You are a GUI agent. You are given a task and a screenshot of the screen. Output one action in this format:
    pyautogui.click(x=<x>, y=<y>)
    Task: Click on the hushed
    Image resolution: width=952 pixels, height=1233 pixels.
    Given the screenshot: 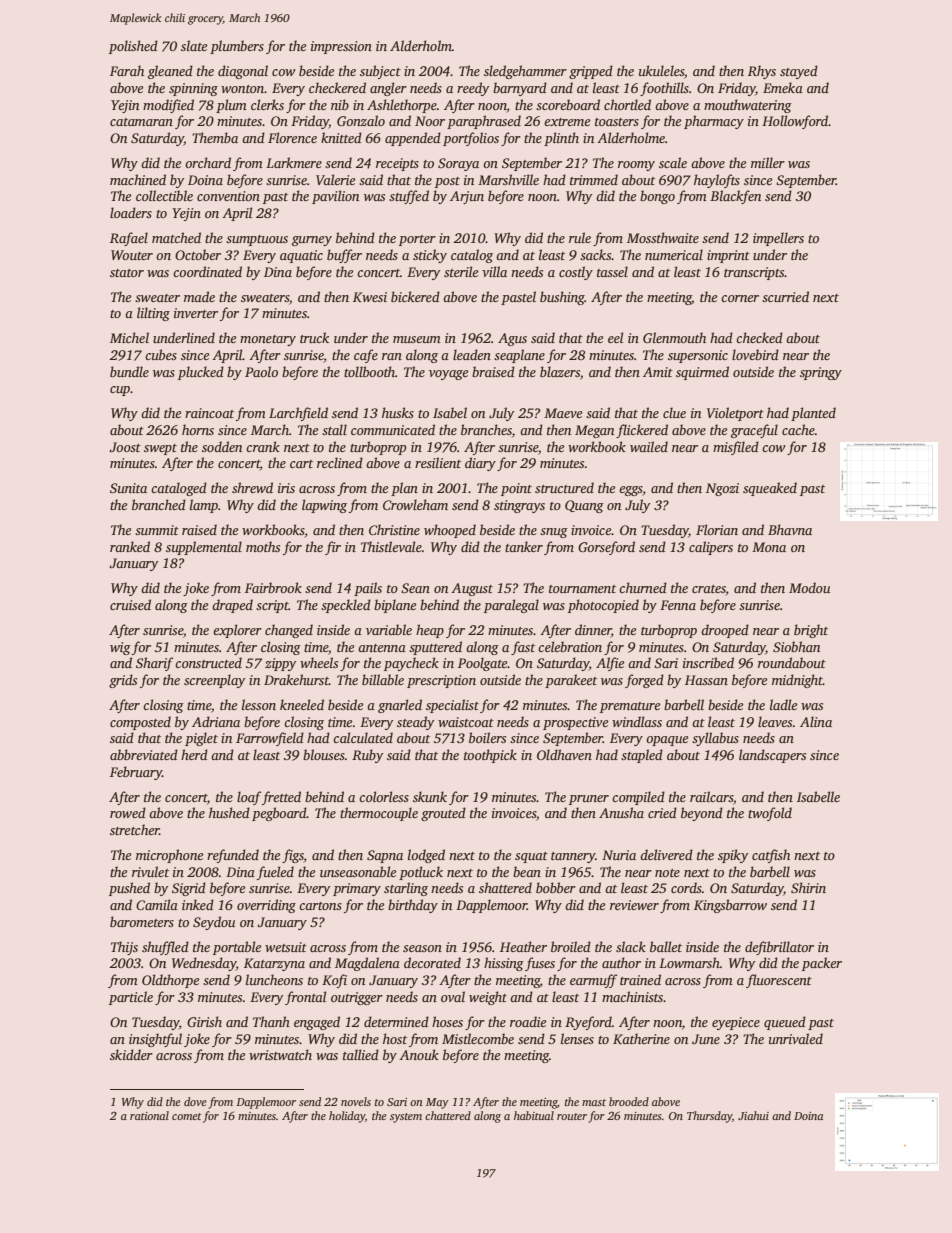 What is the action you would take?
    pyautogui.click(x=229, y=812)
